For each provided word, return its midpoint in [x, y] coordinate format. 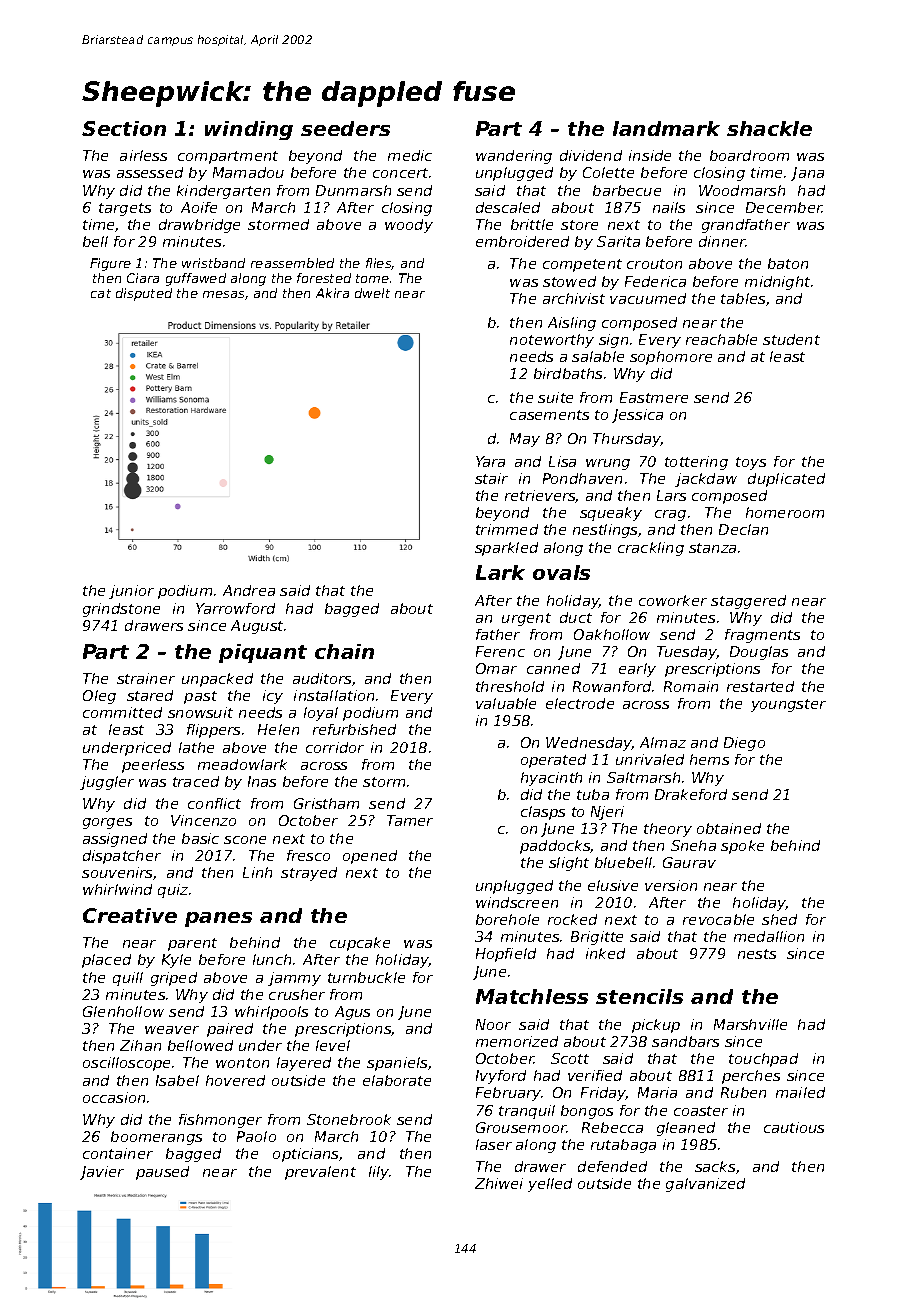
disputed [144, 294]
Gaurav [689, 862]
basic [200, 838]
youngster [788, 705]
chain [344, 651]
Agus [352, 1013]
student [791, 339]
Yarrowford [235, 608]
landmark [666, 128]
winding [249, 130]
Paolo [256, 1136]
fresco [308, 855]
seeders [345, 128]
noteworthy [552, 341]
